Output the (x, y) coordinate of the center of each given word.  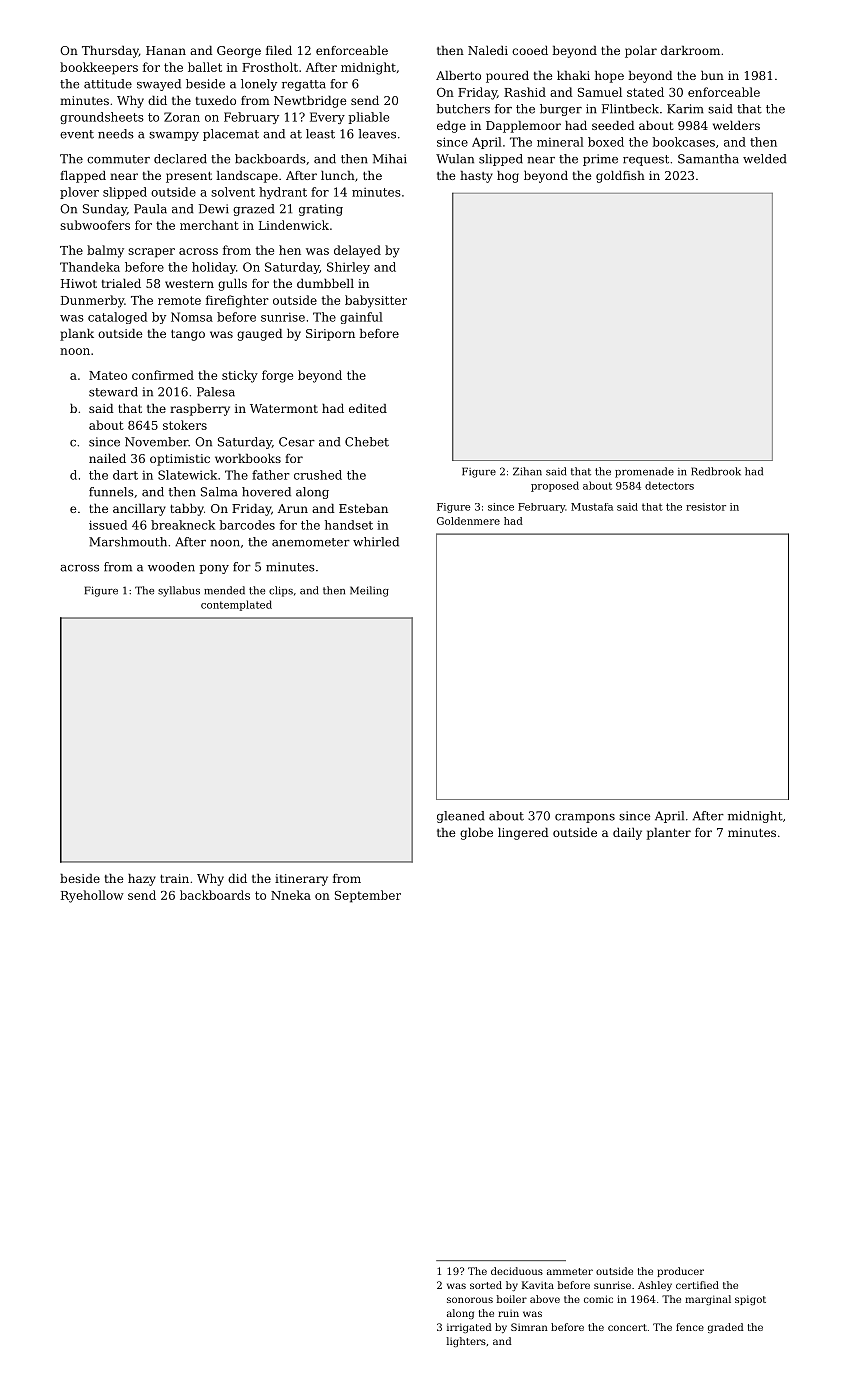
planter (669, 834)
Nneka (291, 895)
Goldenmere (468, 521)
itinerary (301, 880)
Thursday (110, 52)
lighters (466, 1342)
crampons (585, 818)
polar (641, 52)
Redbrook (716, 471)
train (174, 878)
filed (279, 50)
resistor (706, 507)
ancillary (139, 510)
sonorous (470, 1300)
